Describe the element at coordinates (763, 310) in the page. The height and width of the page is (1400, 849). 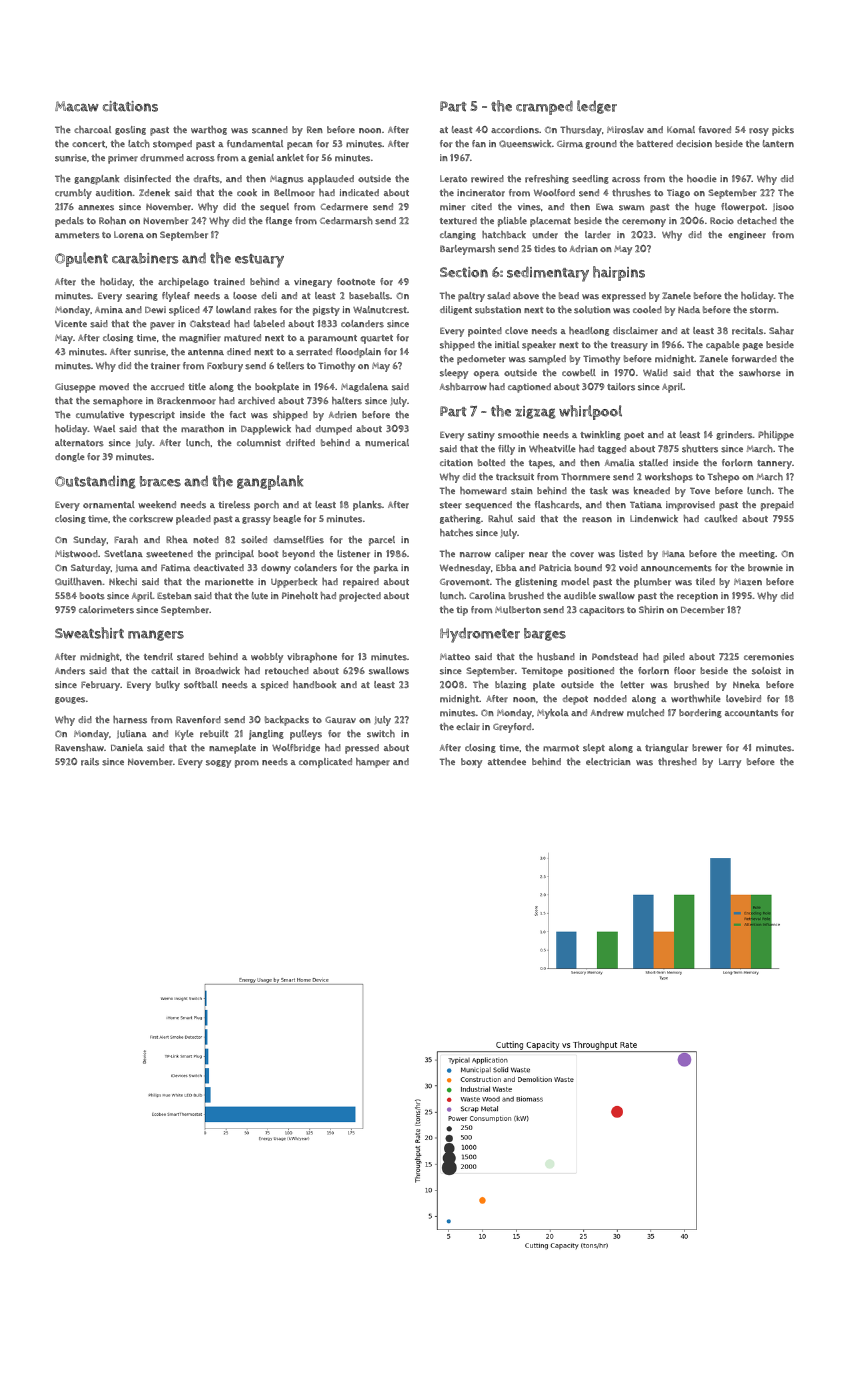
I see `storm` at that location.
